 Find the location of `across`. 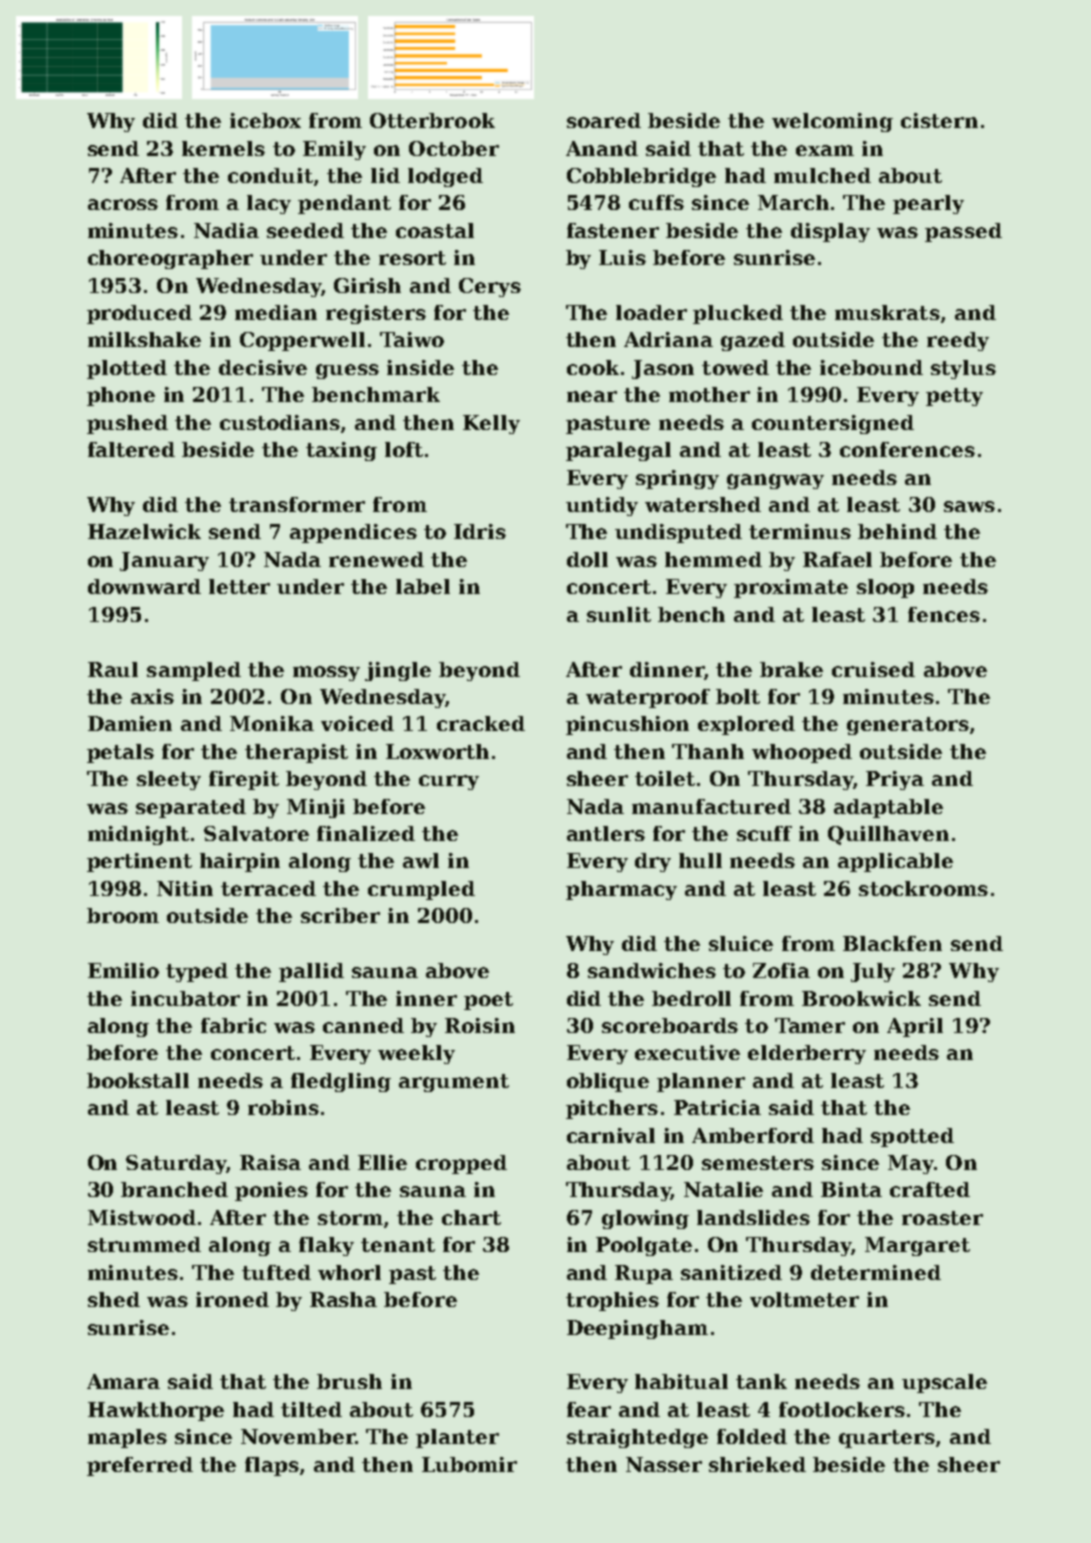

across is located at coordinates (123, 204).
